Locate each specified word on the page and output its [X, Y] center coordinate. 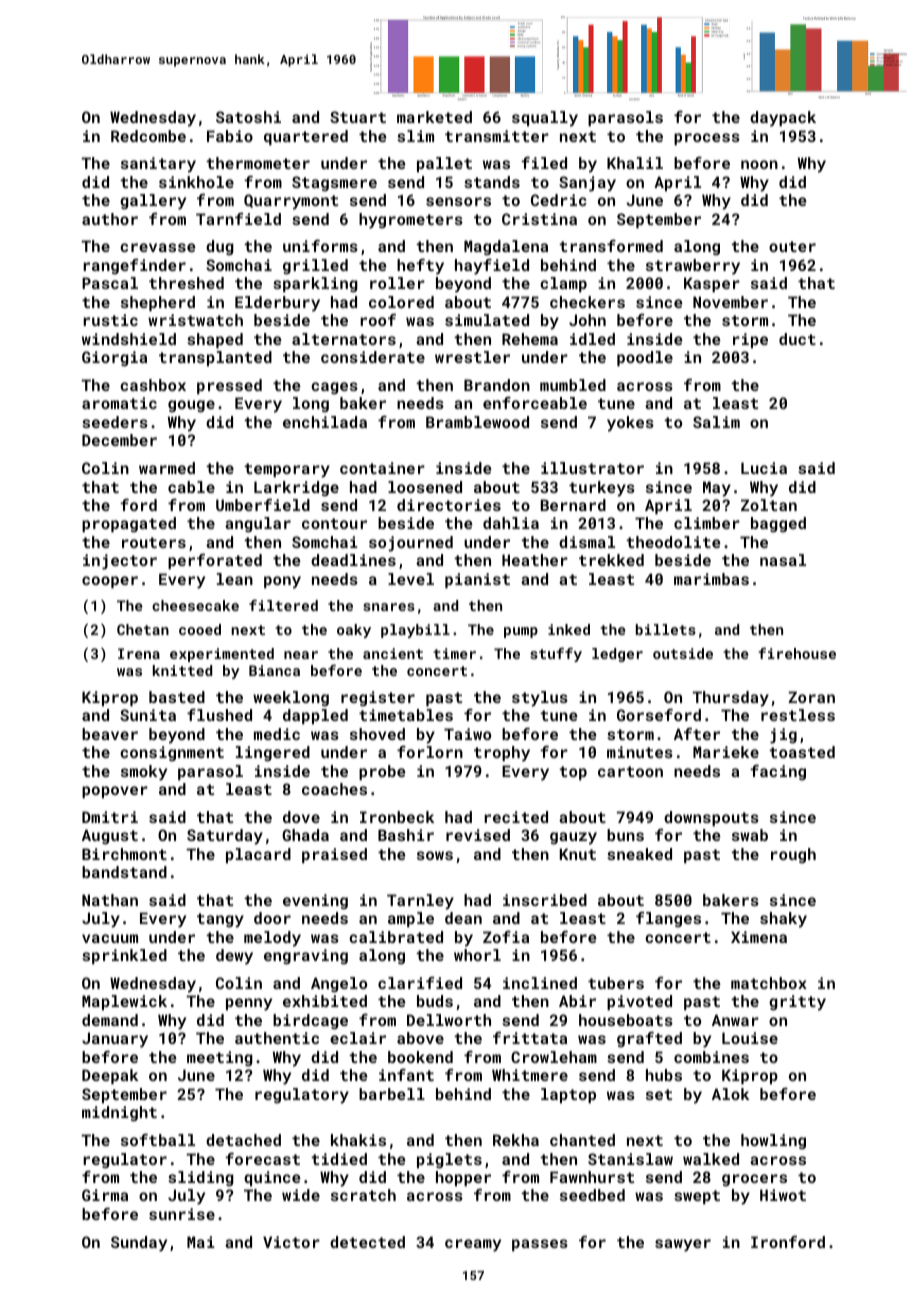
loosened [425, 487]
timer [454, 653]
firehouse [797, 653]
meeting [220, 1059]
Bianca [274, 670]
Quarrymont [291, 202]
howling [773, 1142]
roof [378, 319]
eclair [358, 1038]
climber [707, 523]
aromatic [119, 403]
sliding [201, 1179]
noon [759, 164]
